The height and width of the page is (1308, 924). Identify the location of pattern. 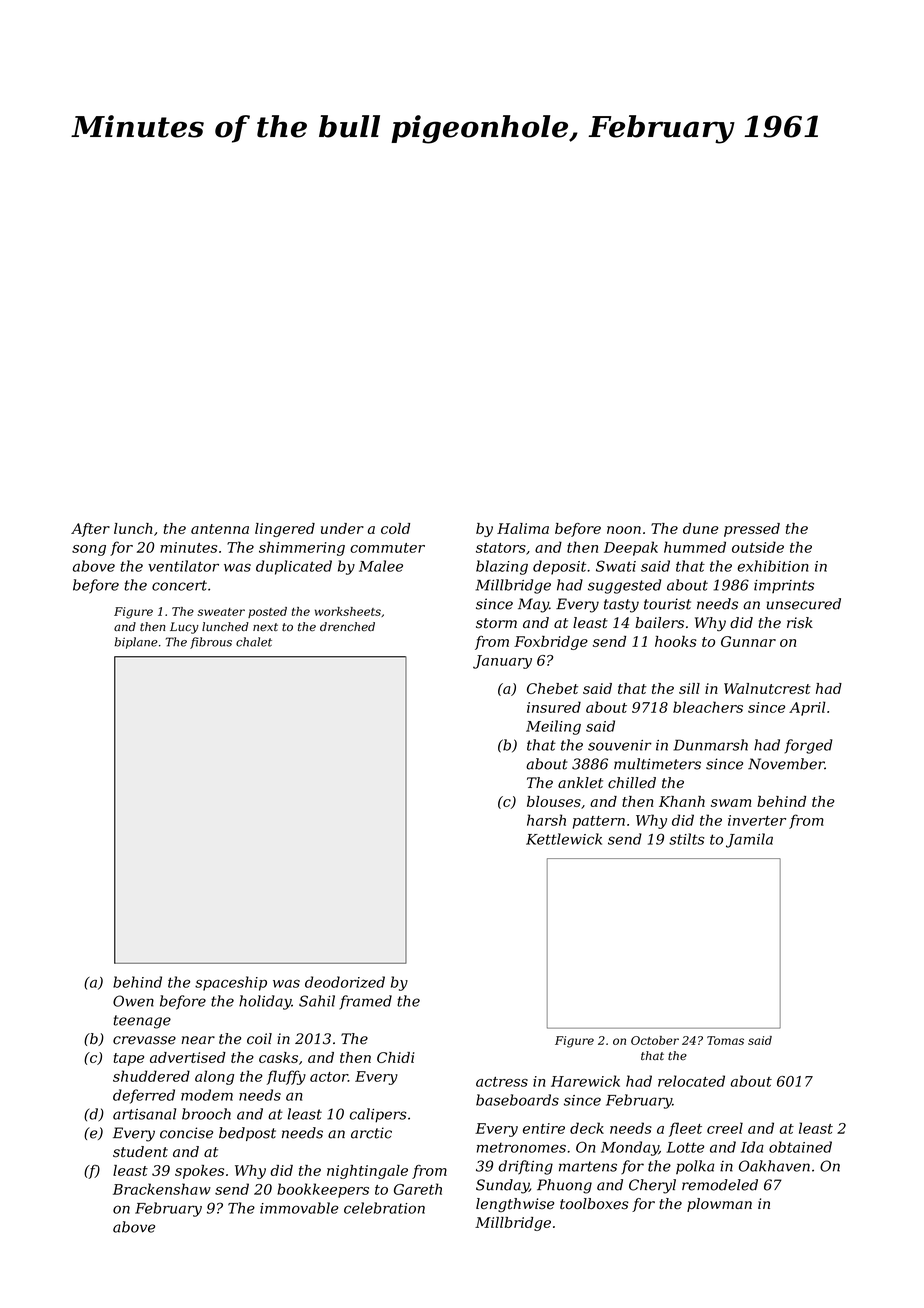
(599, 822).
